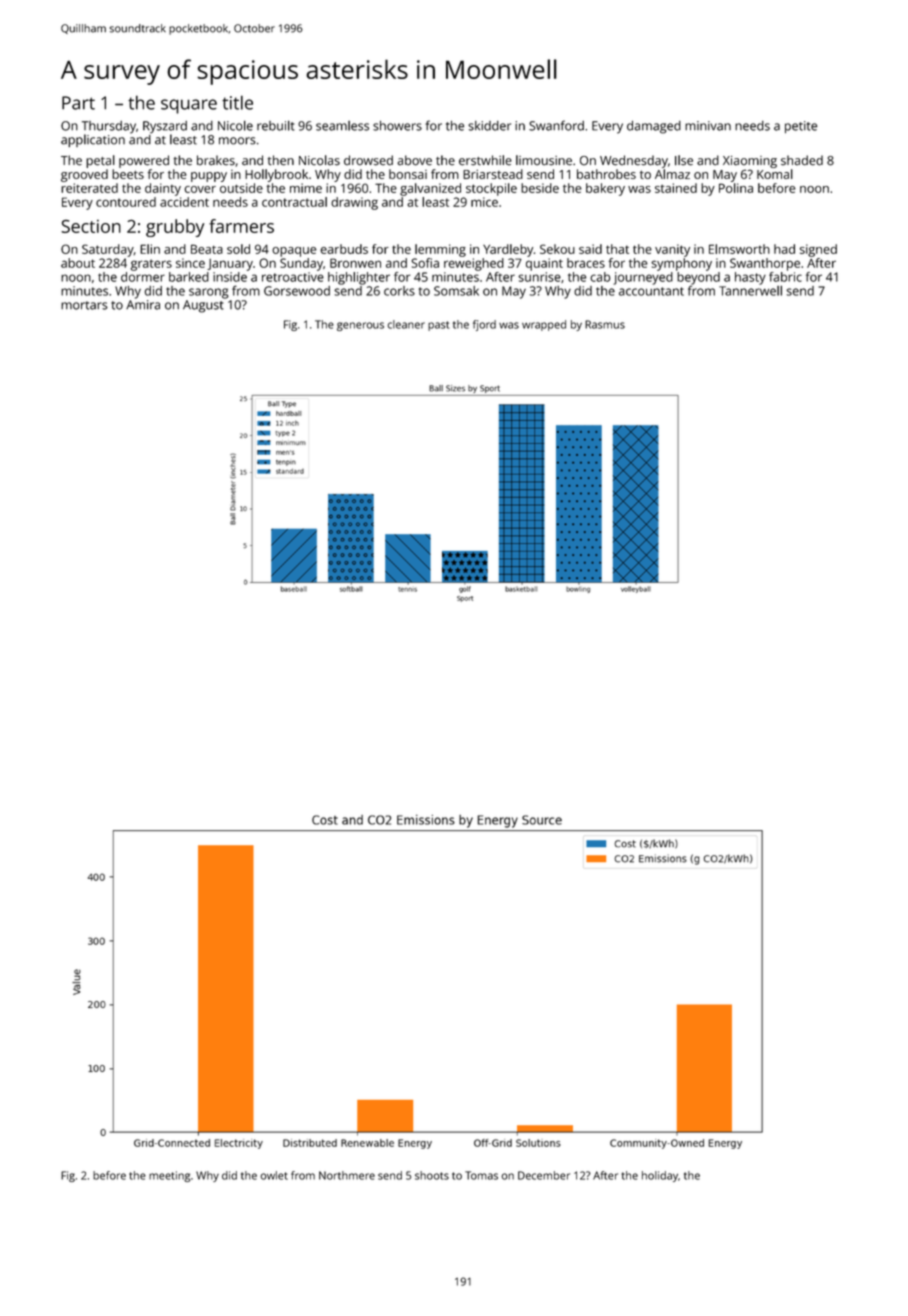 This screenshot has height=1316, width=908. I want to click on petite, so click(801, 127).
